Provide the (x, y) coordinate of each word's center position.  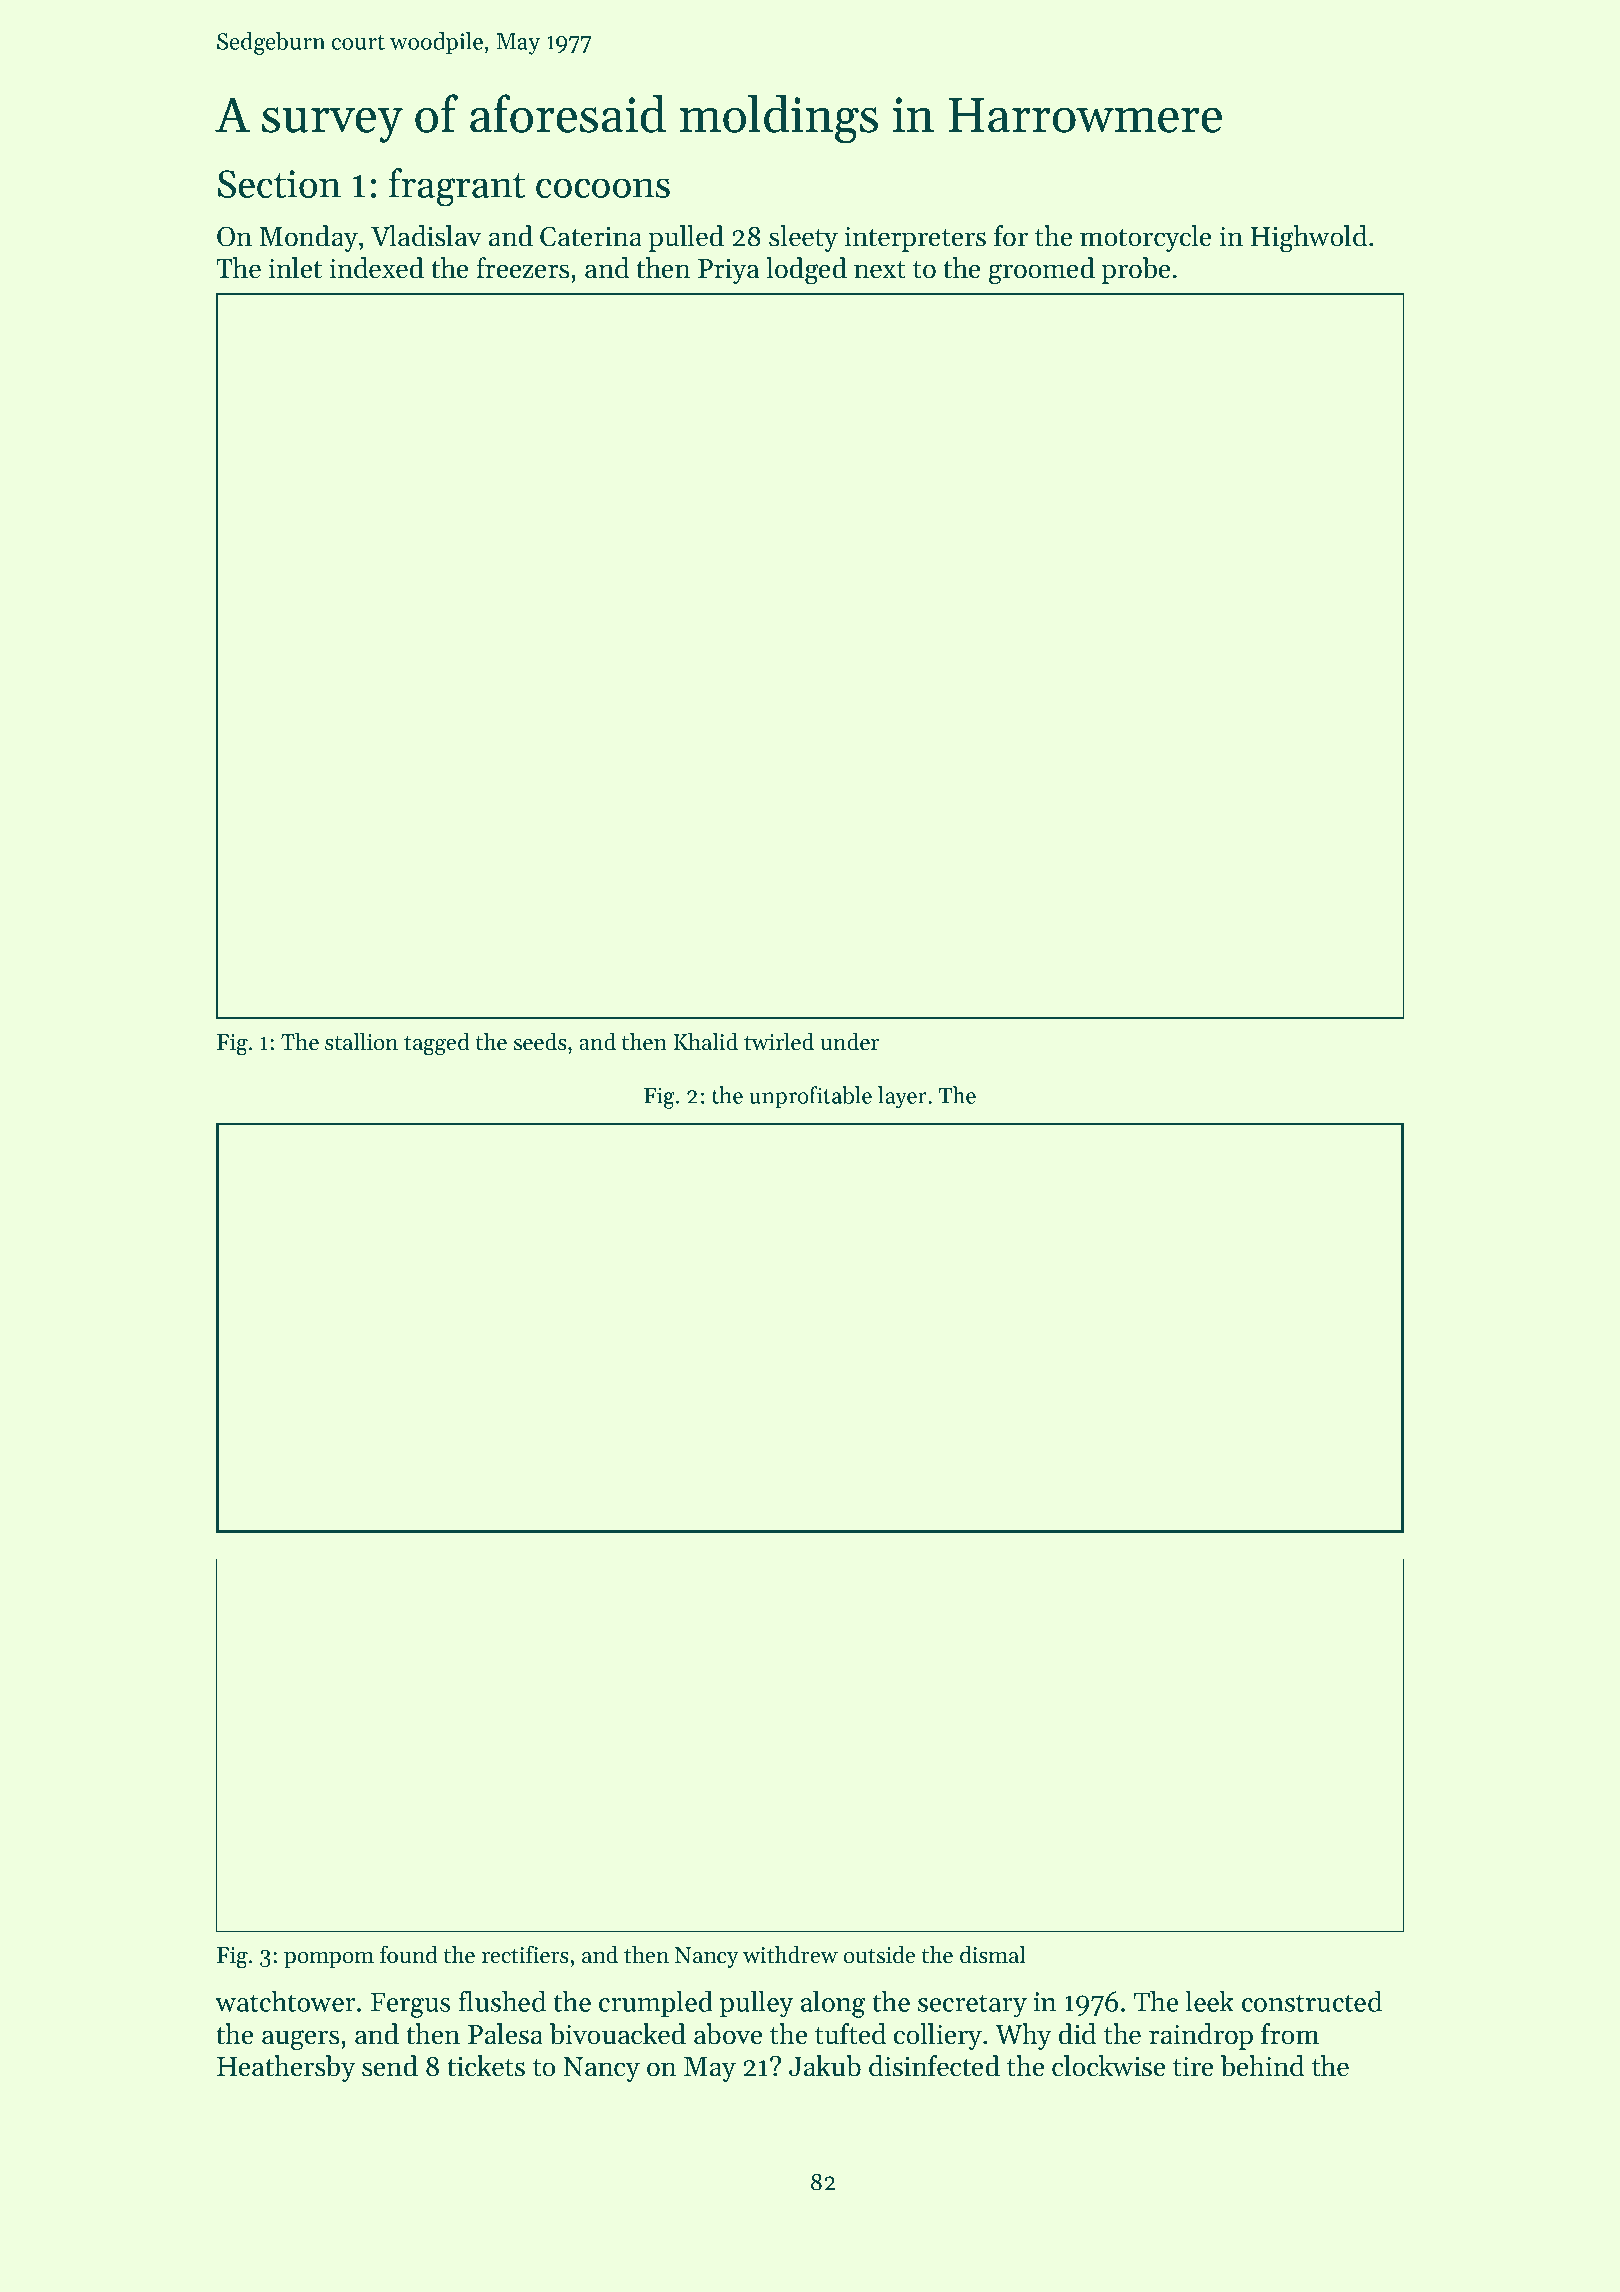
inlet (295, 268)
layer (902, 1097)
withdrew (790, 1955)
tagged (437, 1044)
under (849, 1042)
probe (1135, 270)
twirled (779, 1042)
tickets (486, 2066)
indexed (376, 268)
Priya (728, 271)
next (880, 270)
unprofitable (810, 1097)
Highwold (1309, 239)
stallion (361, 1042)
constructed (1312, 2001)
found (409, 1954)
